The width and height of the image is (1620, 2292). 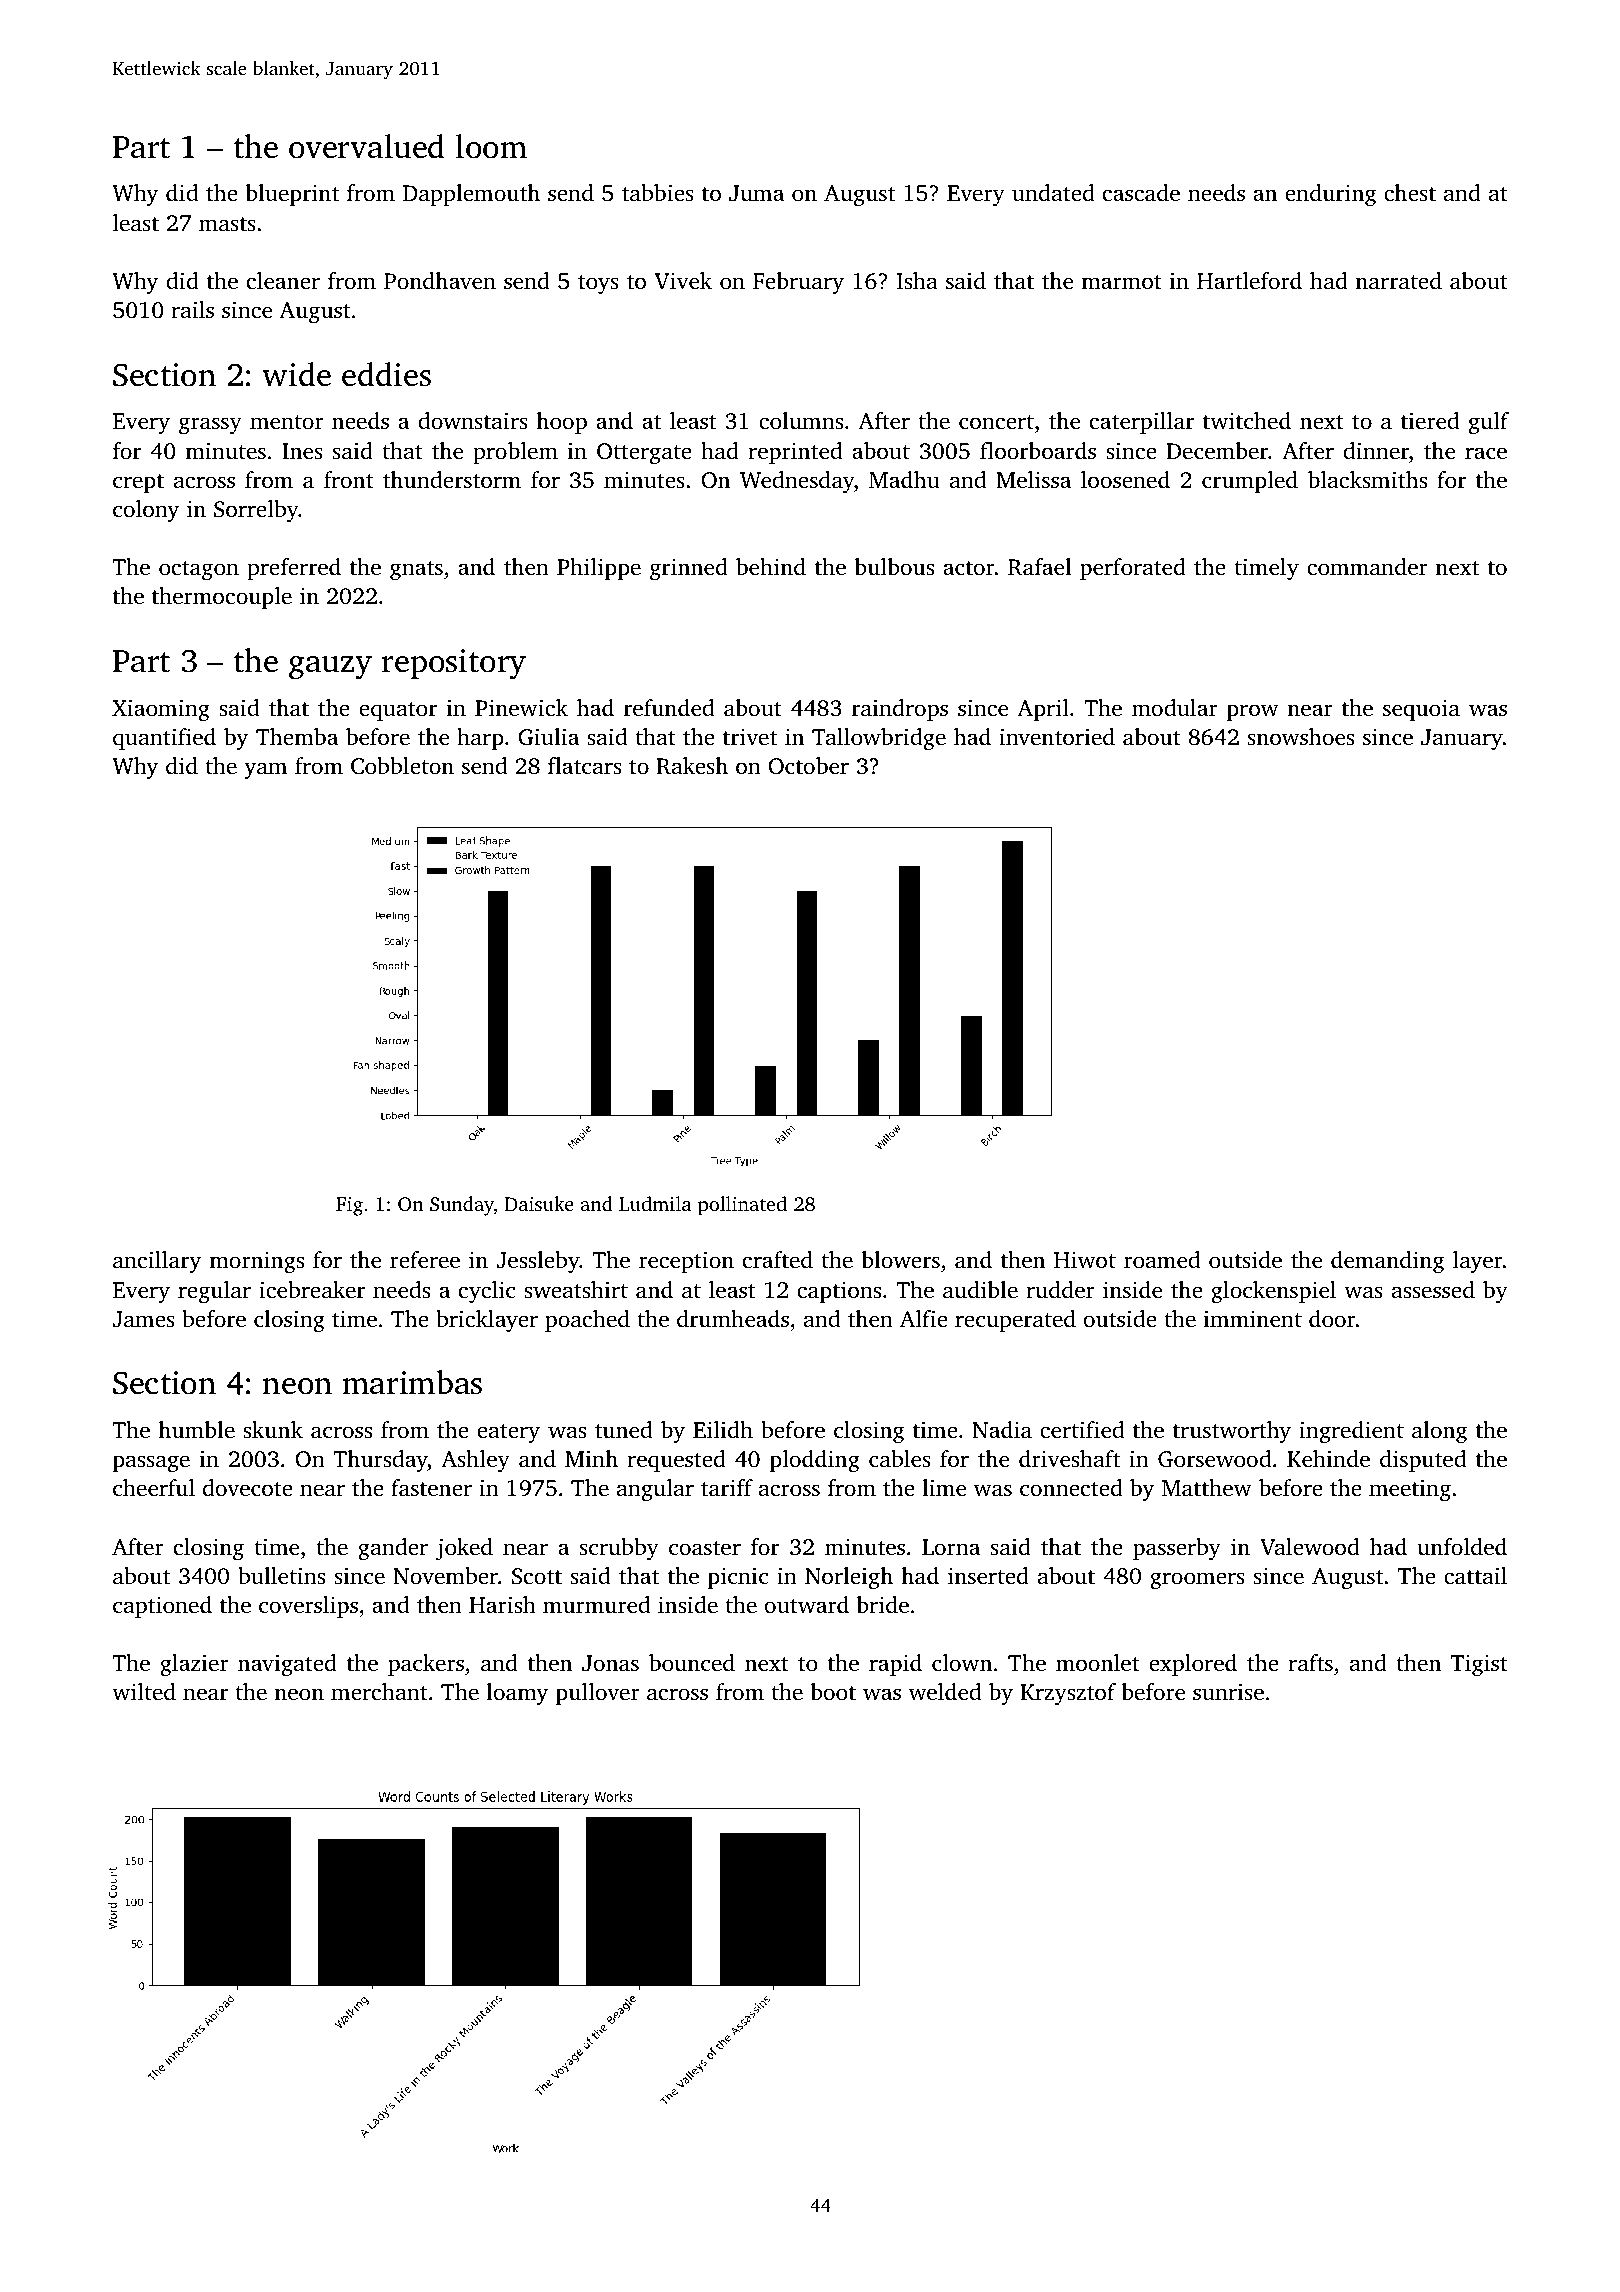 I want to click on sunrise, so click(x=1228, y=1692).
